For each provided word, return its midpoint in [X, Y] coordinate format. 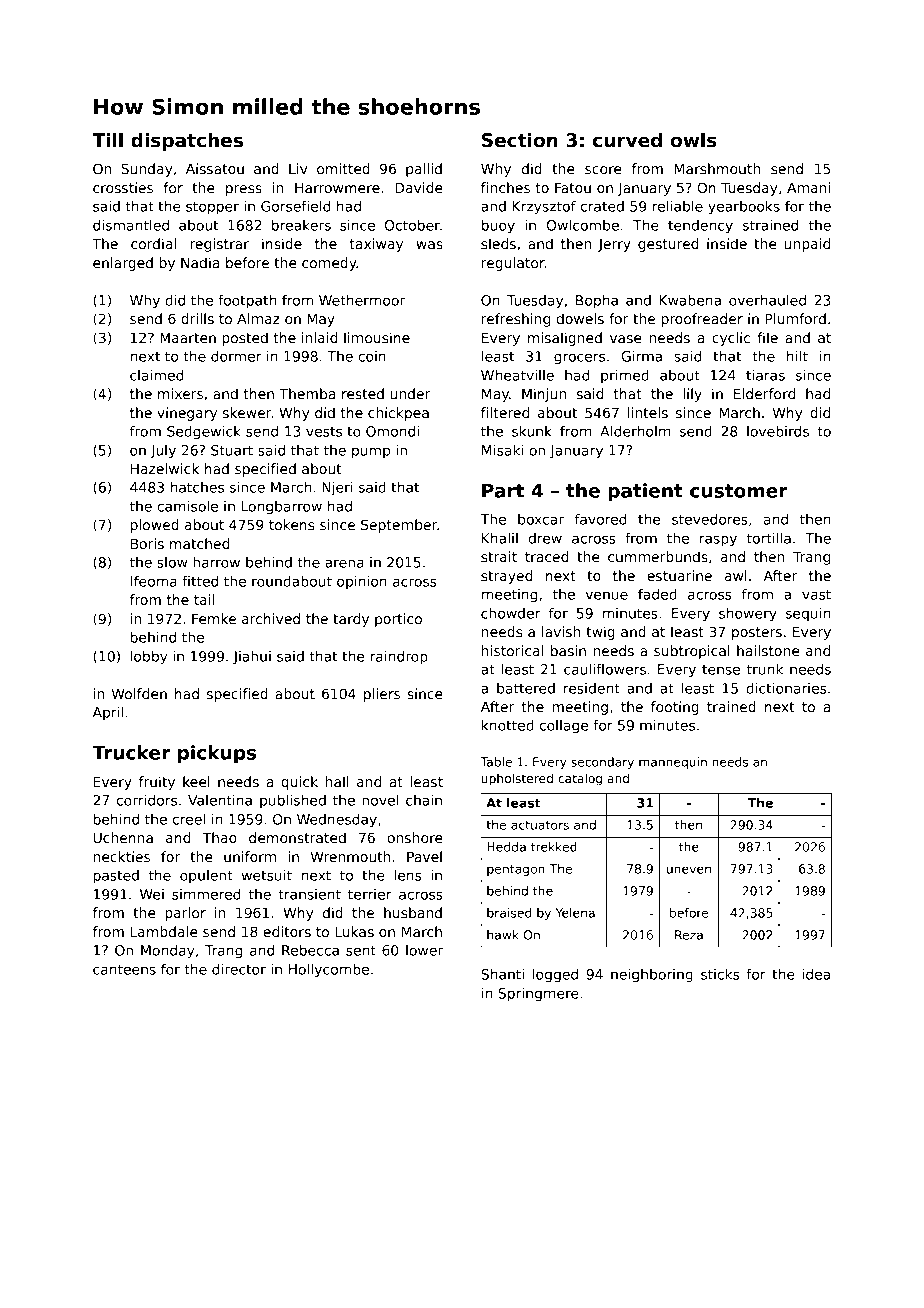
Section [520, 140]
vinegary [187, 414]
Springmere [539, 995]
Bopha [597, 302]
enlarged [123, 264]
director [239, 969]
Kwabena [690, 300]
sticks [720, 974]
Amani [808, 187]
